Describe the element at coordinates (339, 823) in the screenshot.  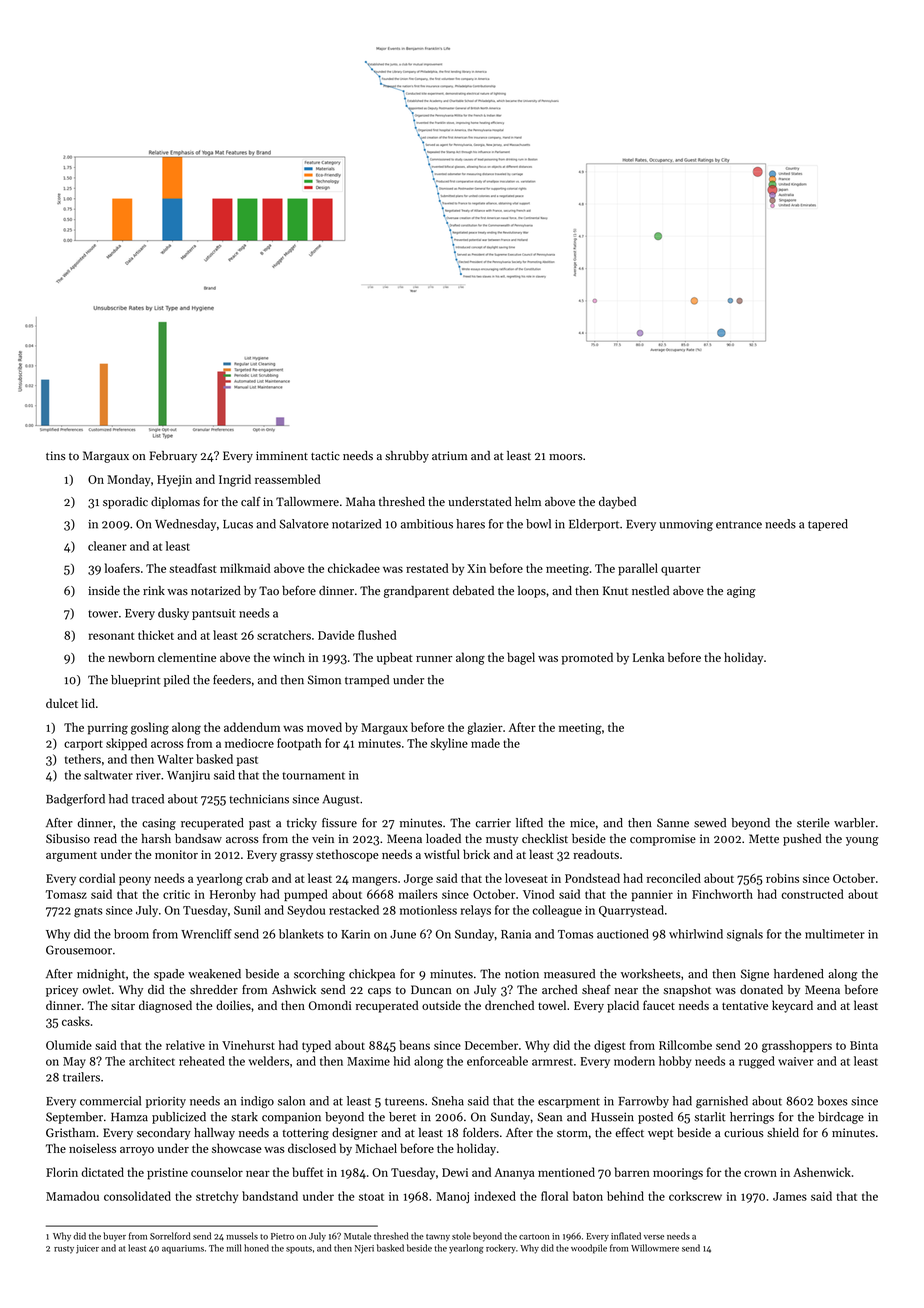
I see `fissure` at that location.
